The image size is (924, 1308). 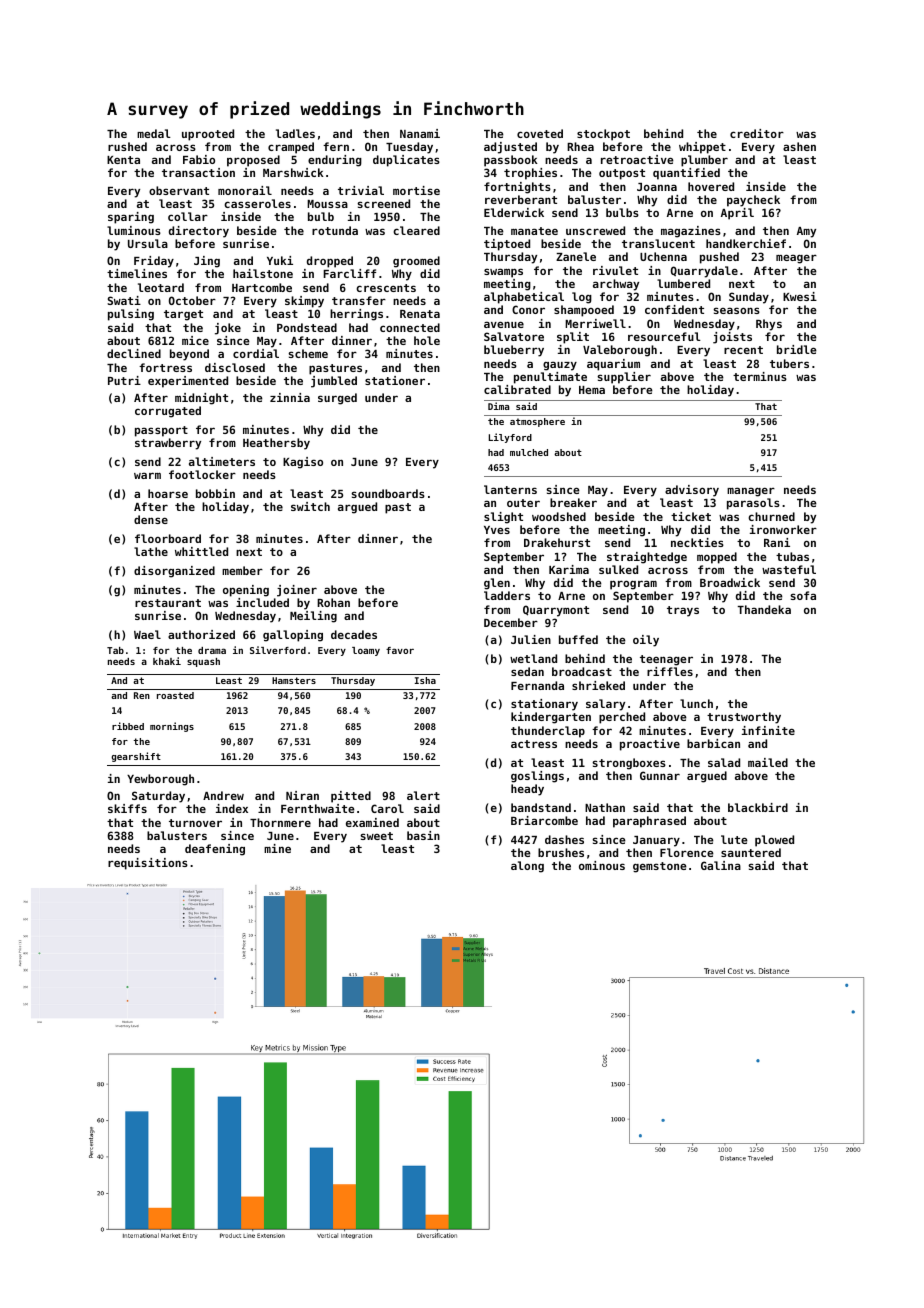 What do you see at coordinates (717, 558) in the document?
I see `mopped` at bounding box center [717, 558].
